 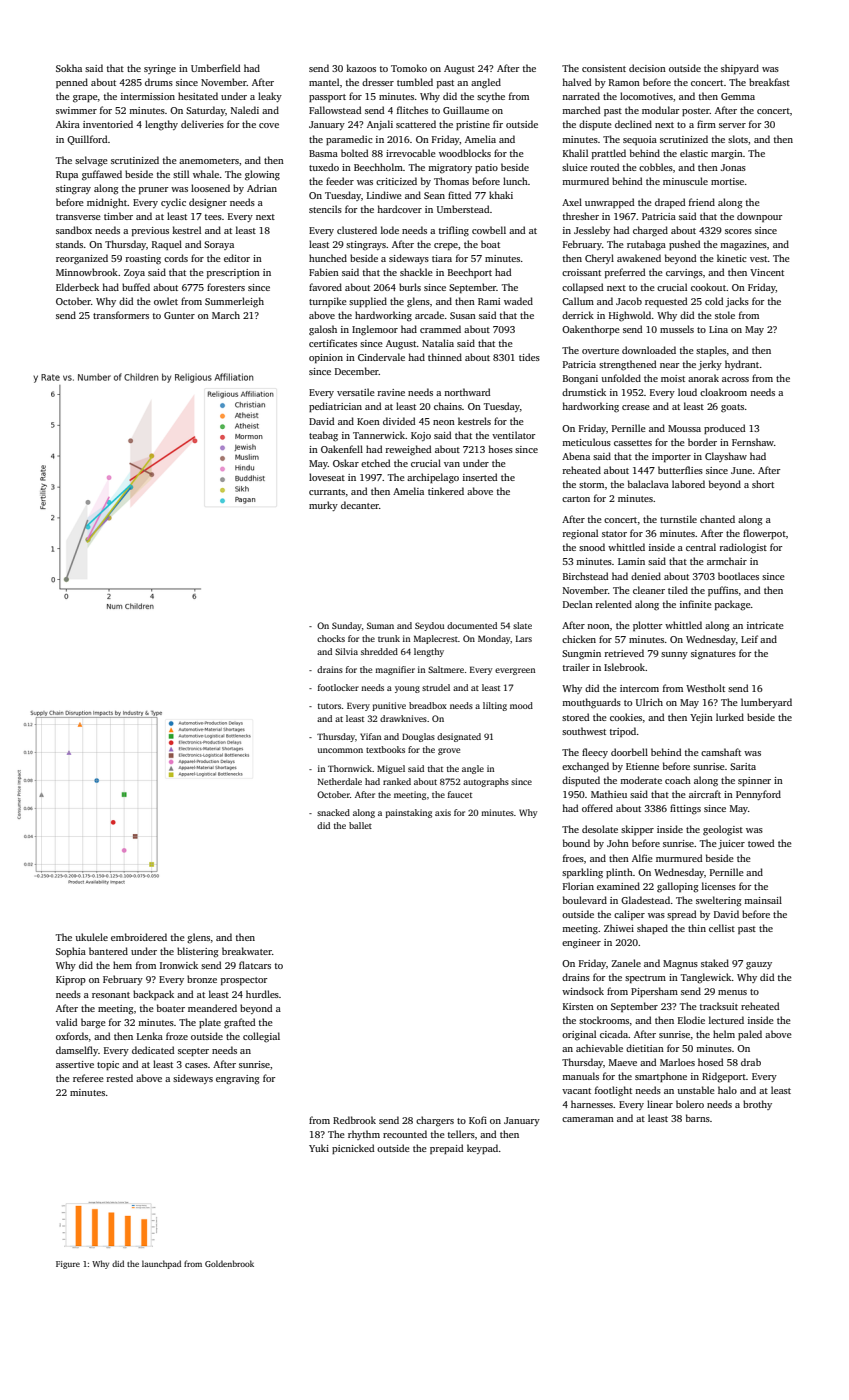 What do you see at coordinates (229, 1263) in the screenshot?
I see `Goldenbrook` at bounding box center [229, 1263].
